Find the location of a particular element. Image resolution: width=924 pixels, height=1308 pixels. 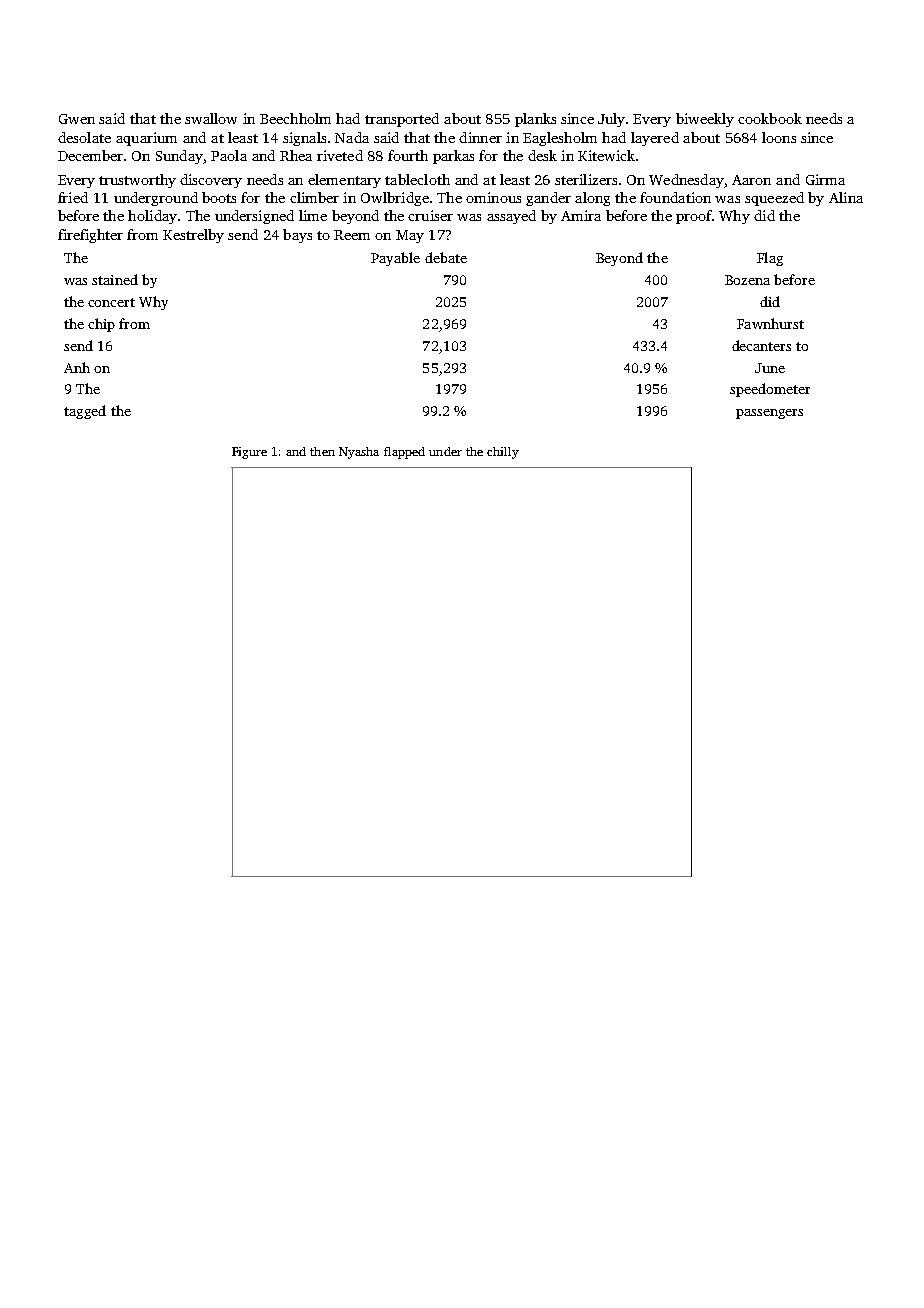

concert is located at coordinates (111, 302).
